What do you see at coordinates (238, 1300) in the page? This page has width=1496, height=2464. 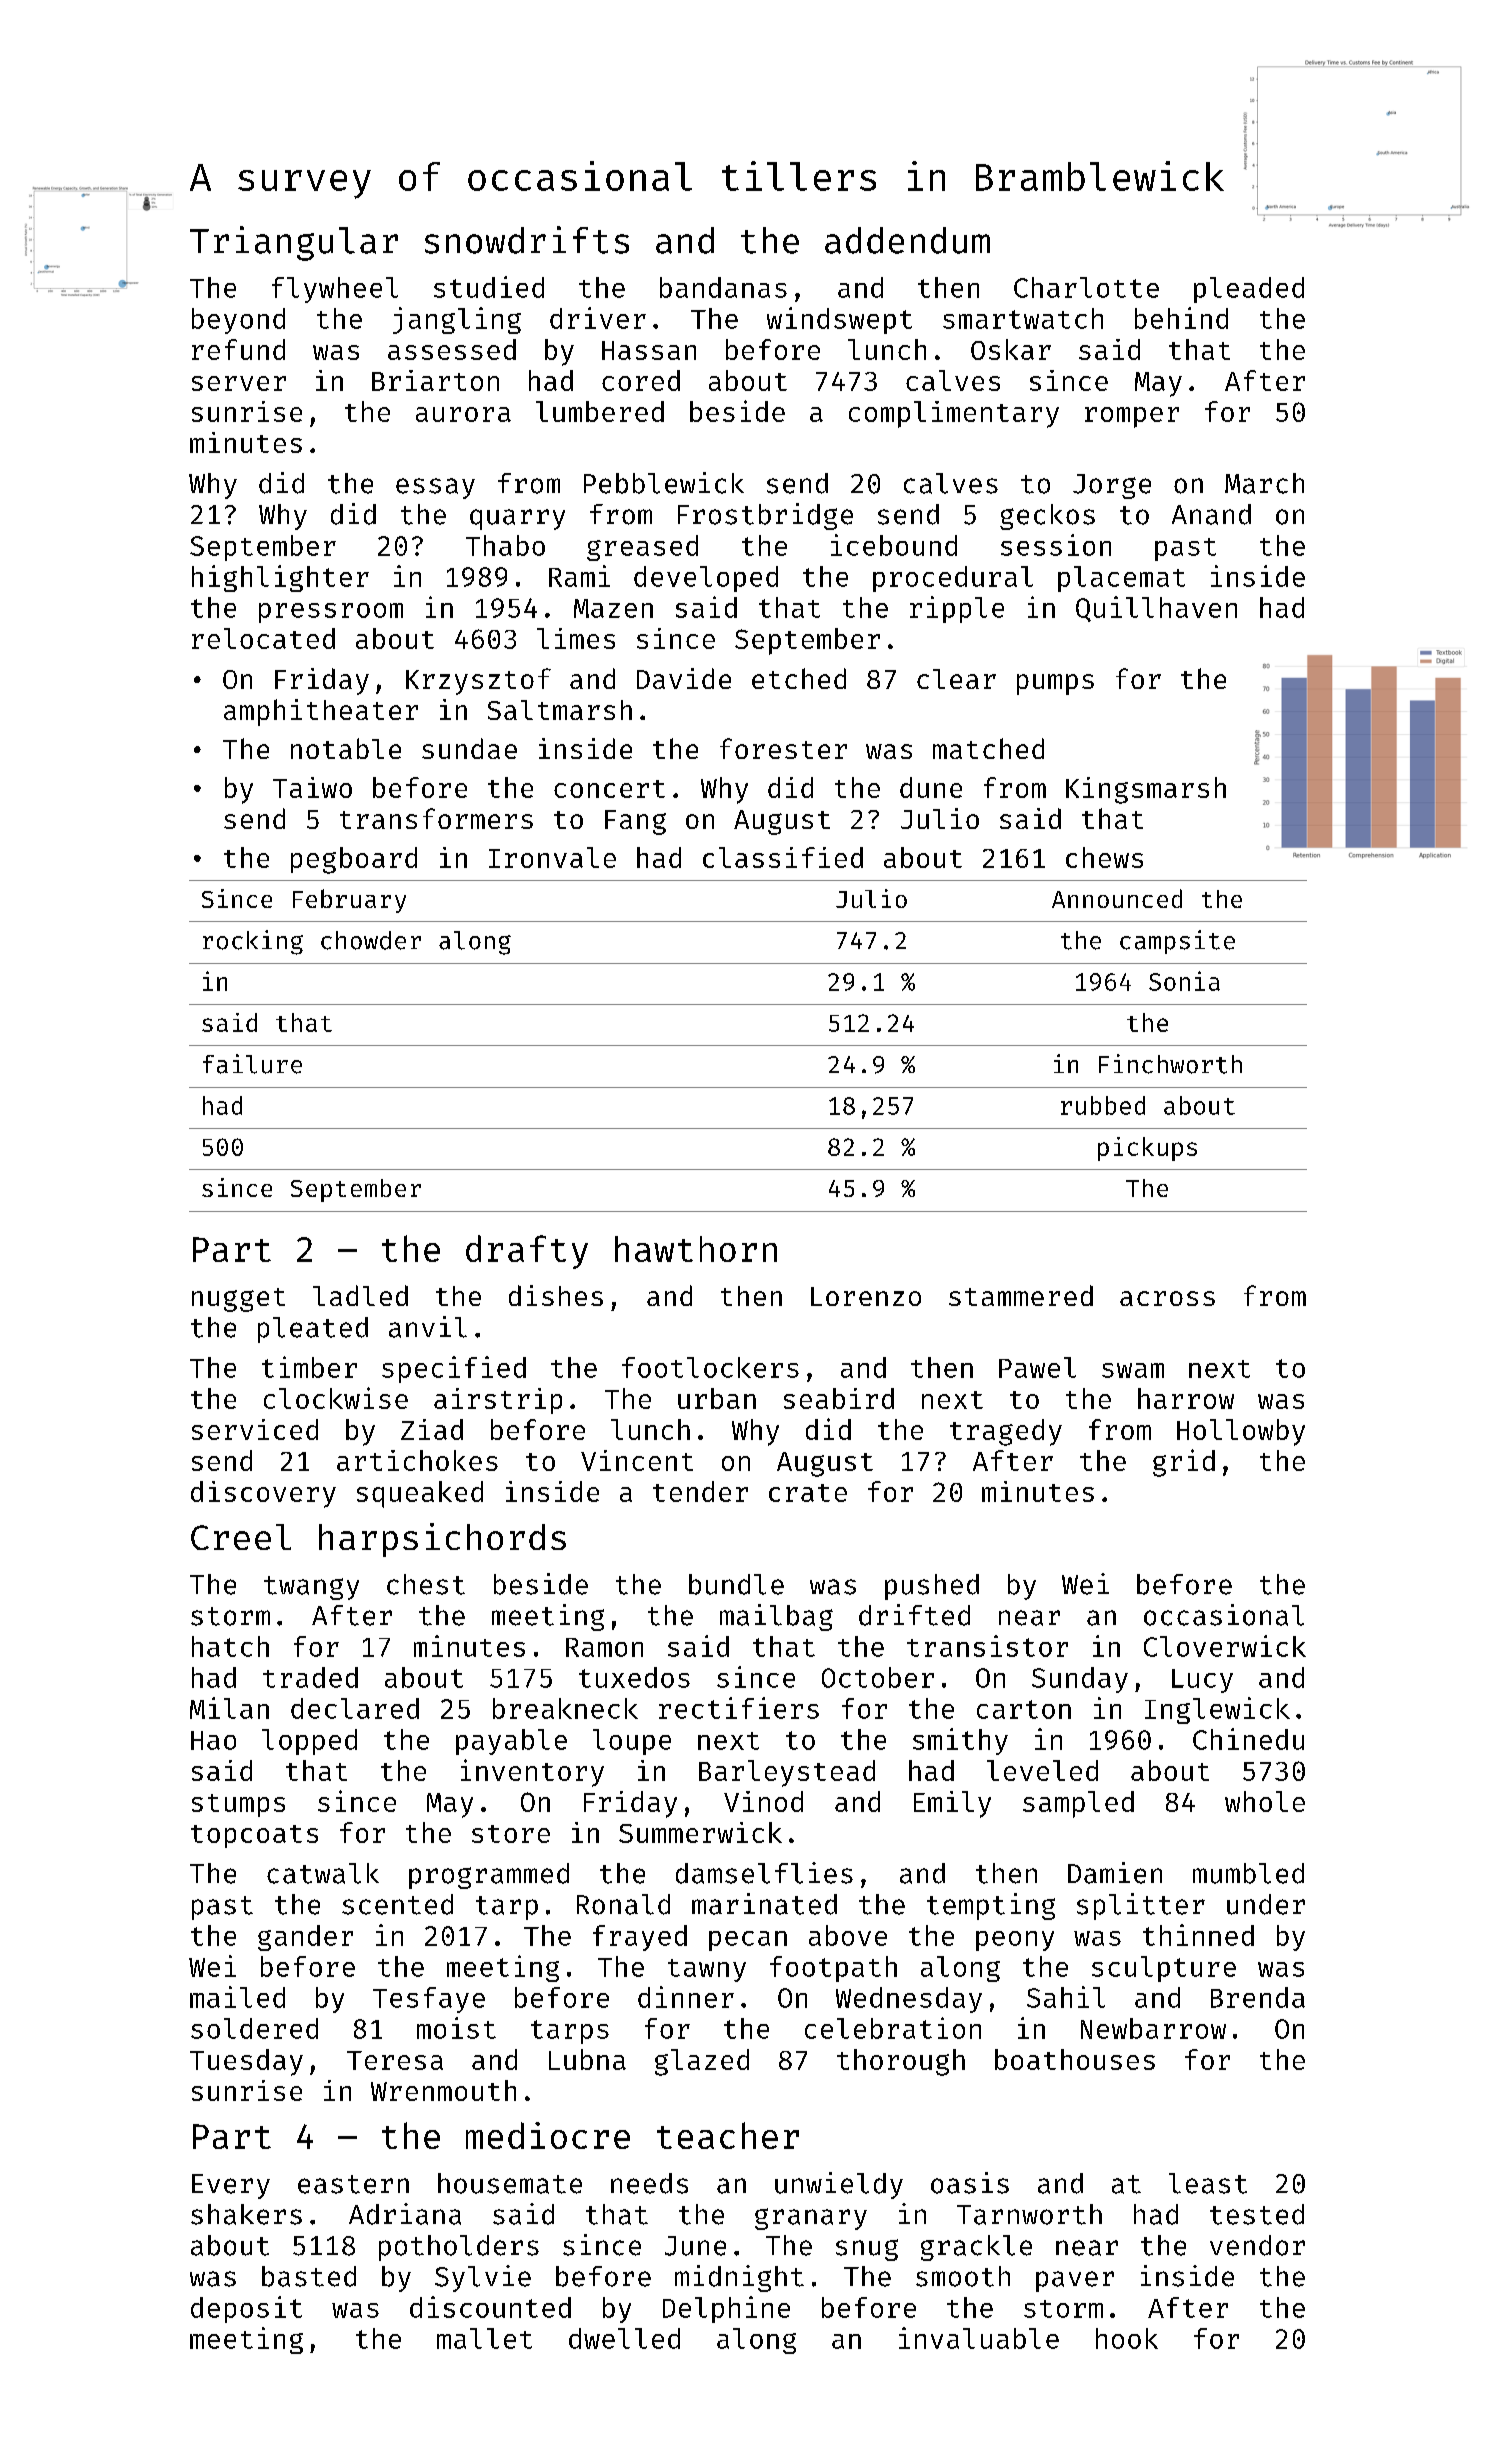 I see `nugget` at bounding box center [238, 1300].
